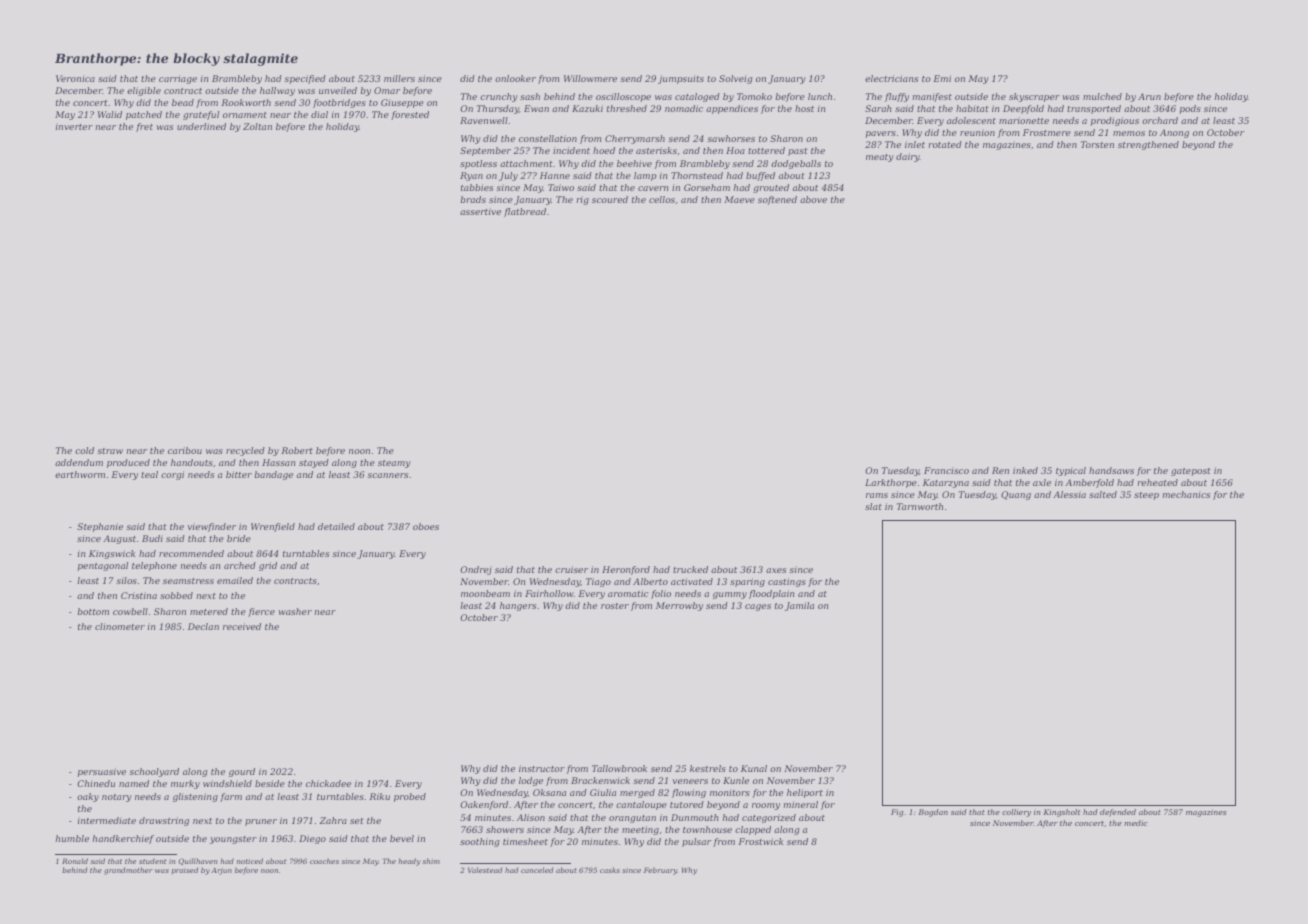  What do you see at coordinates (74, 126) in the document?
I see `inverter` at bounding box center [74, 126].
